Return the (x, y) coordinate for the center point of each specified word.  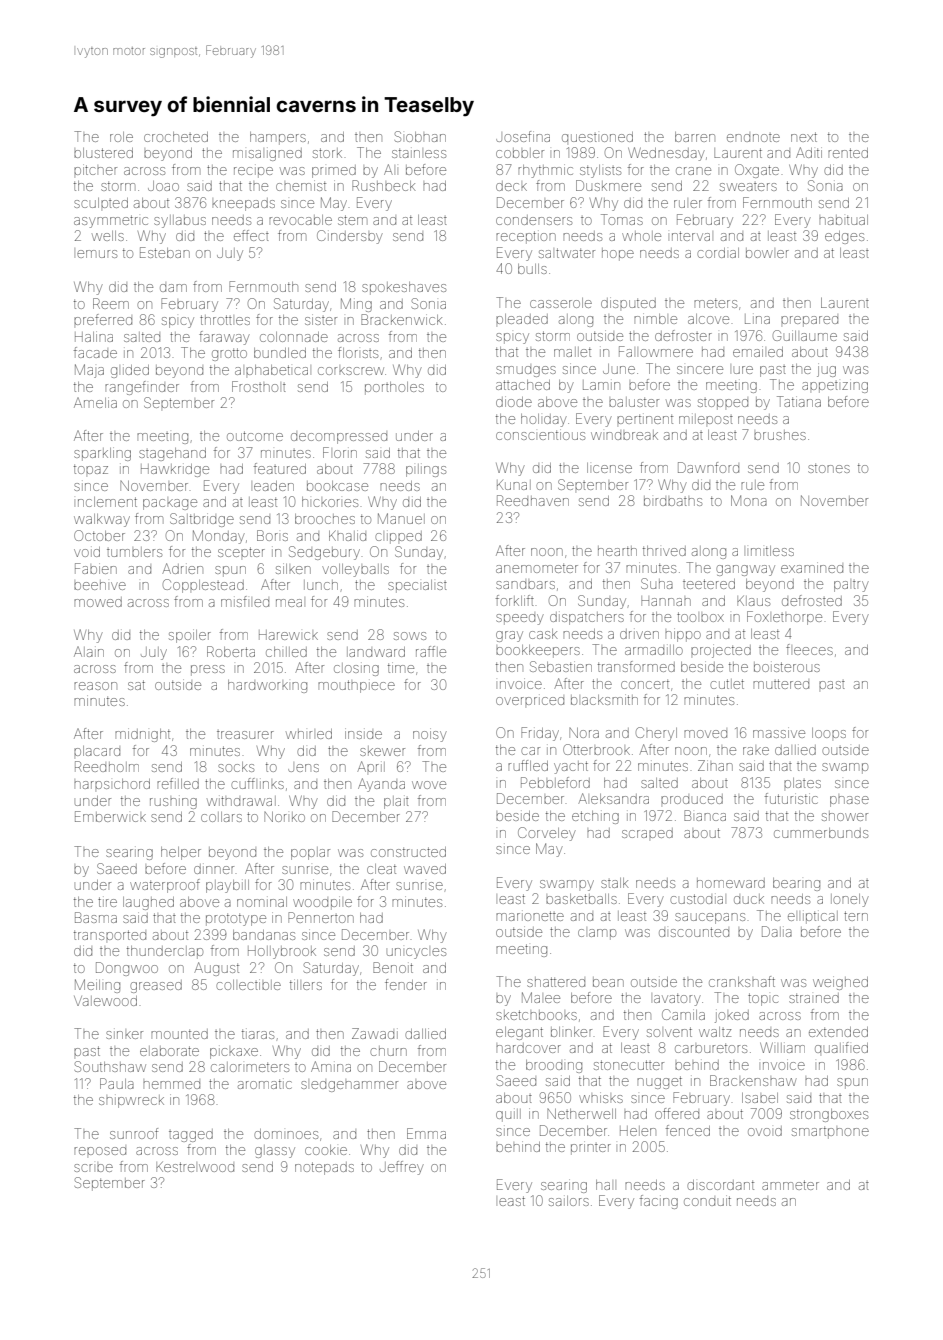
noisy (430, 736)
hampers (278, 138)
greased (156, 986)
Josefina (523, 136)
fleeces (809, 649)
